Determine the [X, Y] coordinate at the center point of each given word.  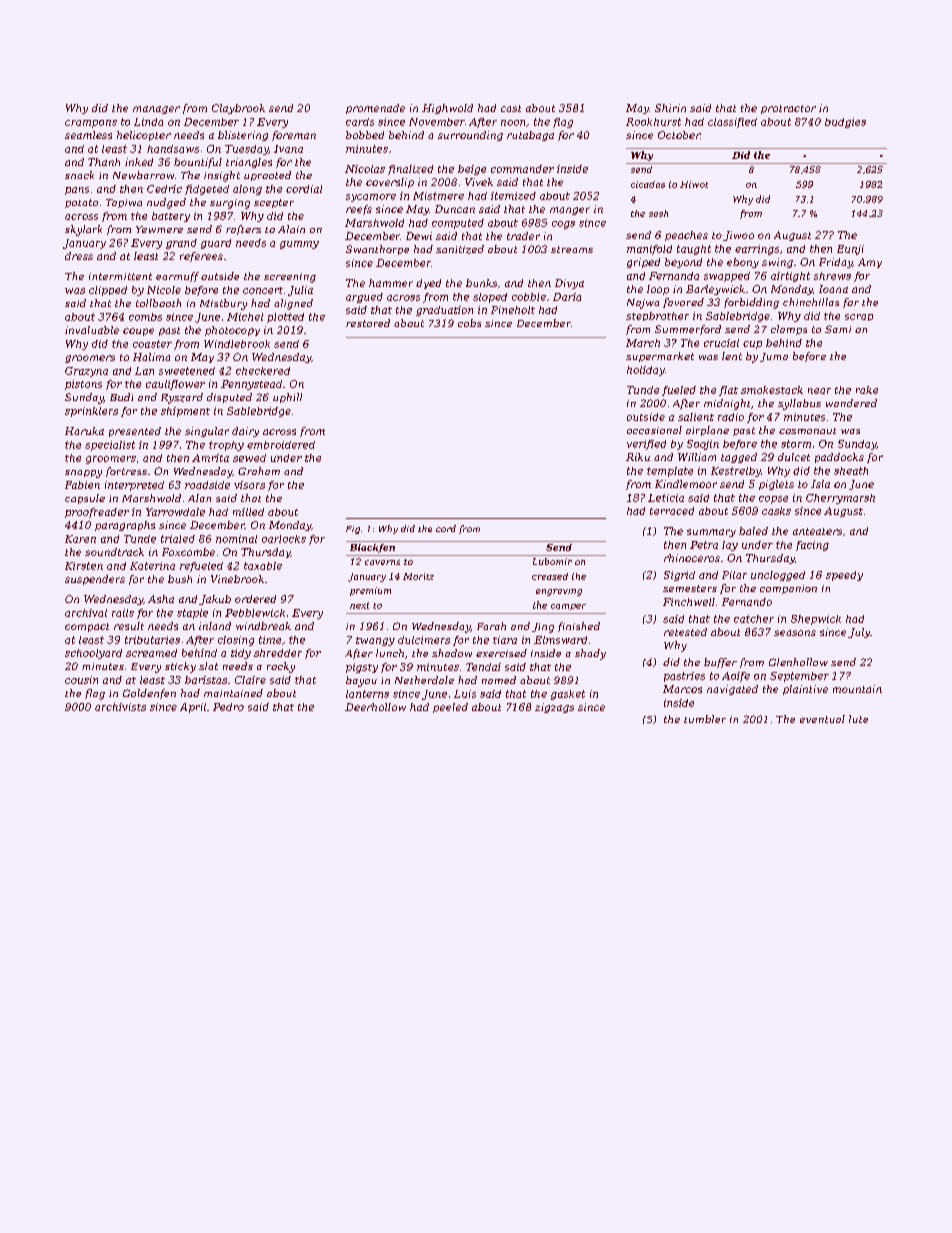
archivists [120, 707]
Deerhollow [375, 707]
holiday [646, 371]
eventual [822, 719]
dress [79, 256]
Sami [838, 329]
